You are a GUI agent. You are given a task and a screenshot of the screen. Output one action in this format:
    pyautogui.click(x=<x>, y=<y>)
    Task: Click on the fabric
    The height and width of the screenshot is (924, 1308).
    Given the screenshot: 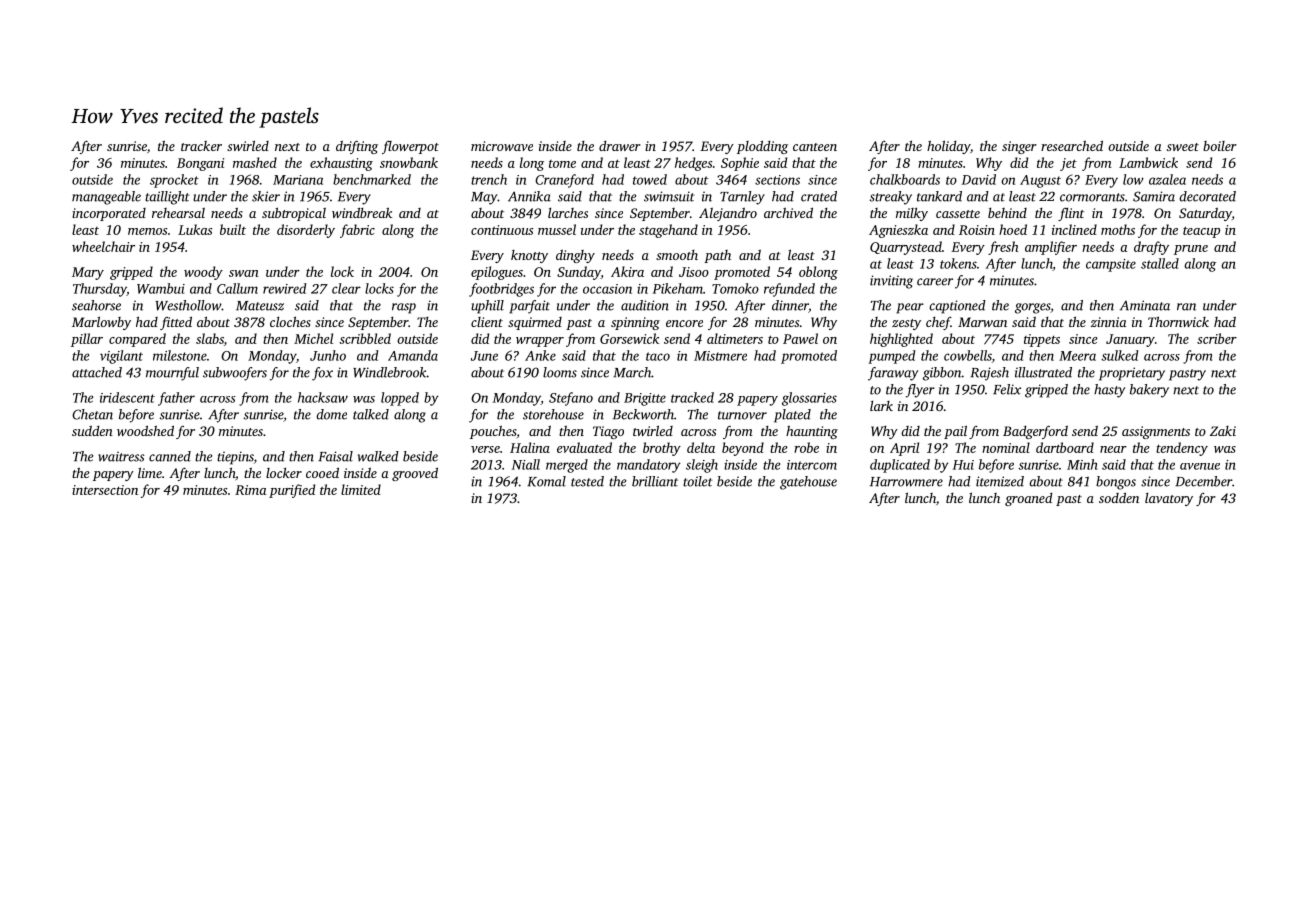 What is the action you would take?
    pyautogui.click(x=357, y=231)
